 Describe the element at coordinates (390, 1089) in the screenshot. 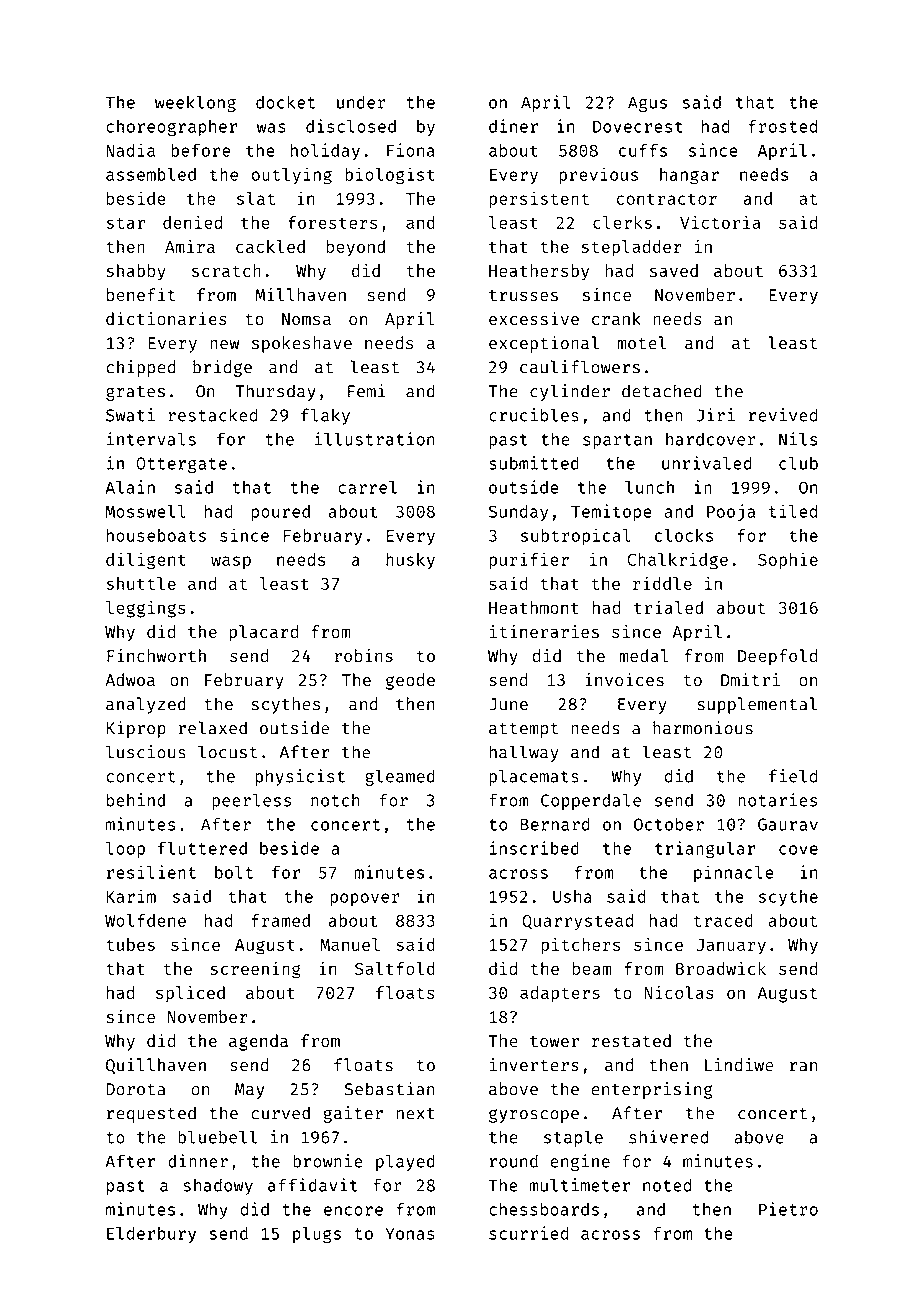

I see `Sebastian` at that location.
